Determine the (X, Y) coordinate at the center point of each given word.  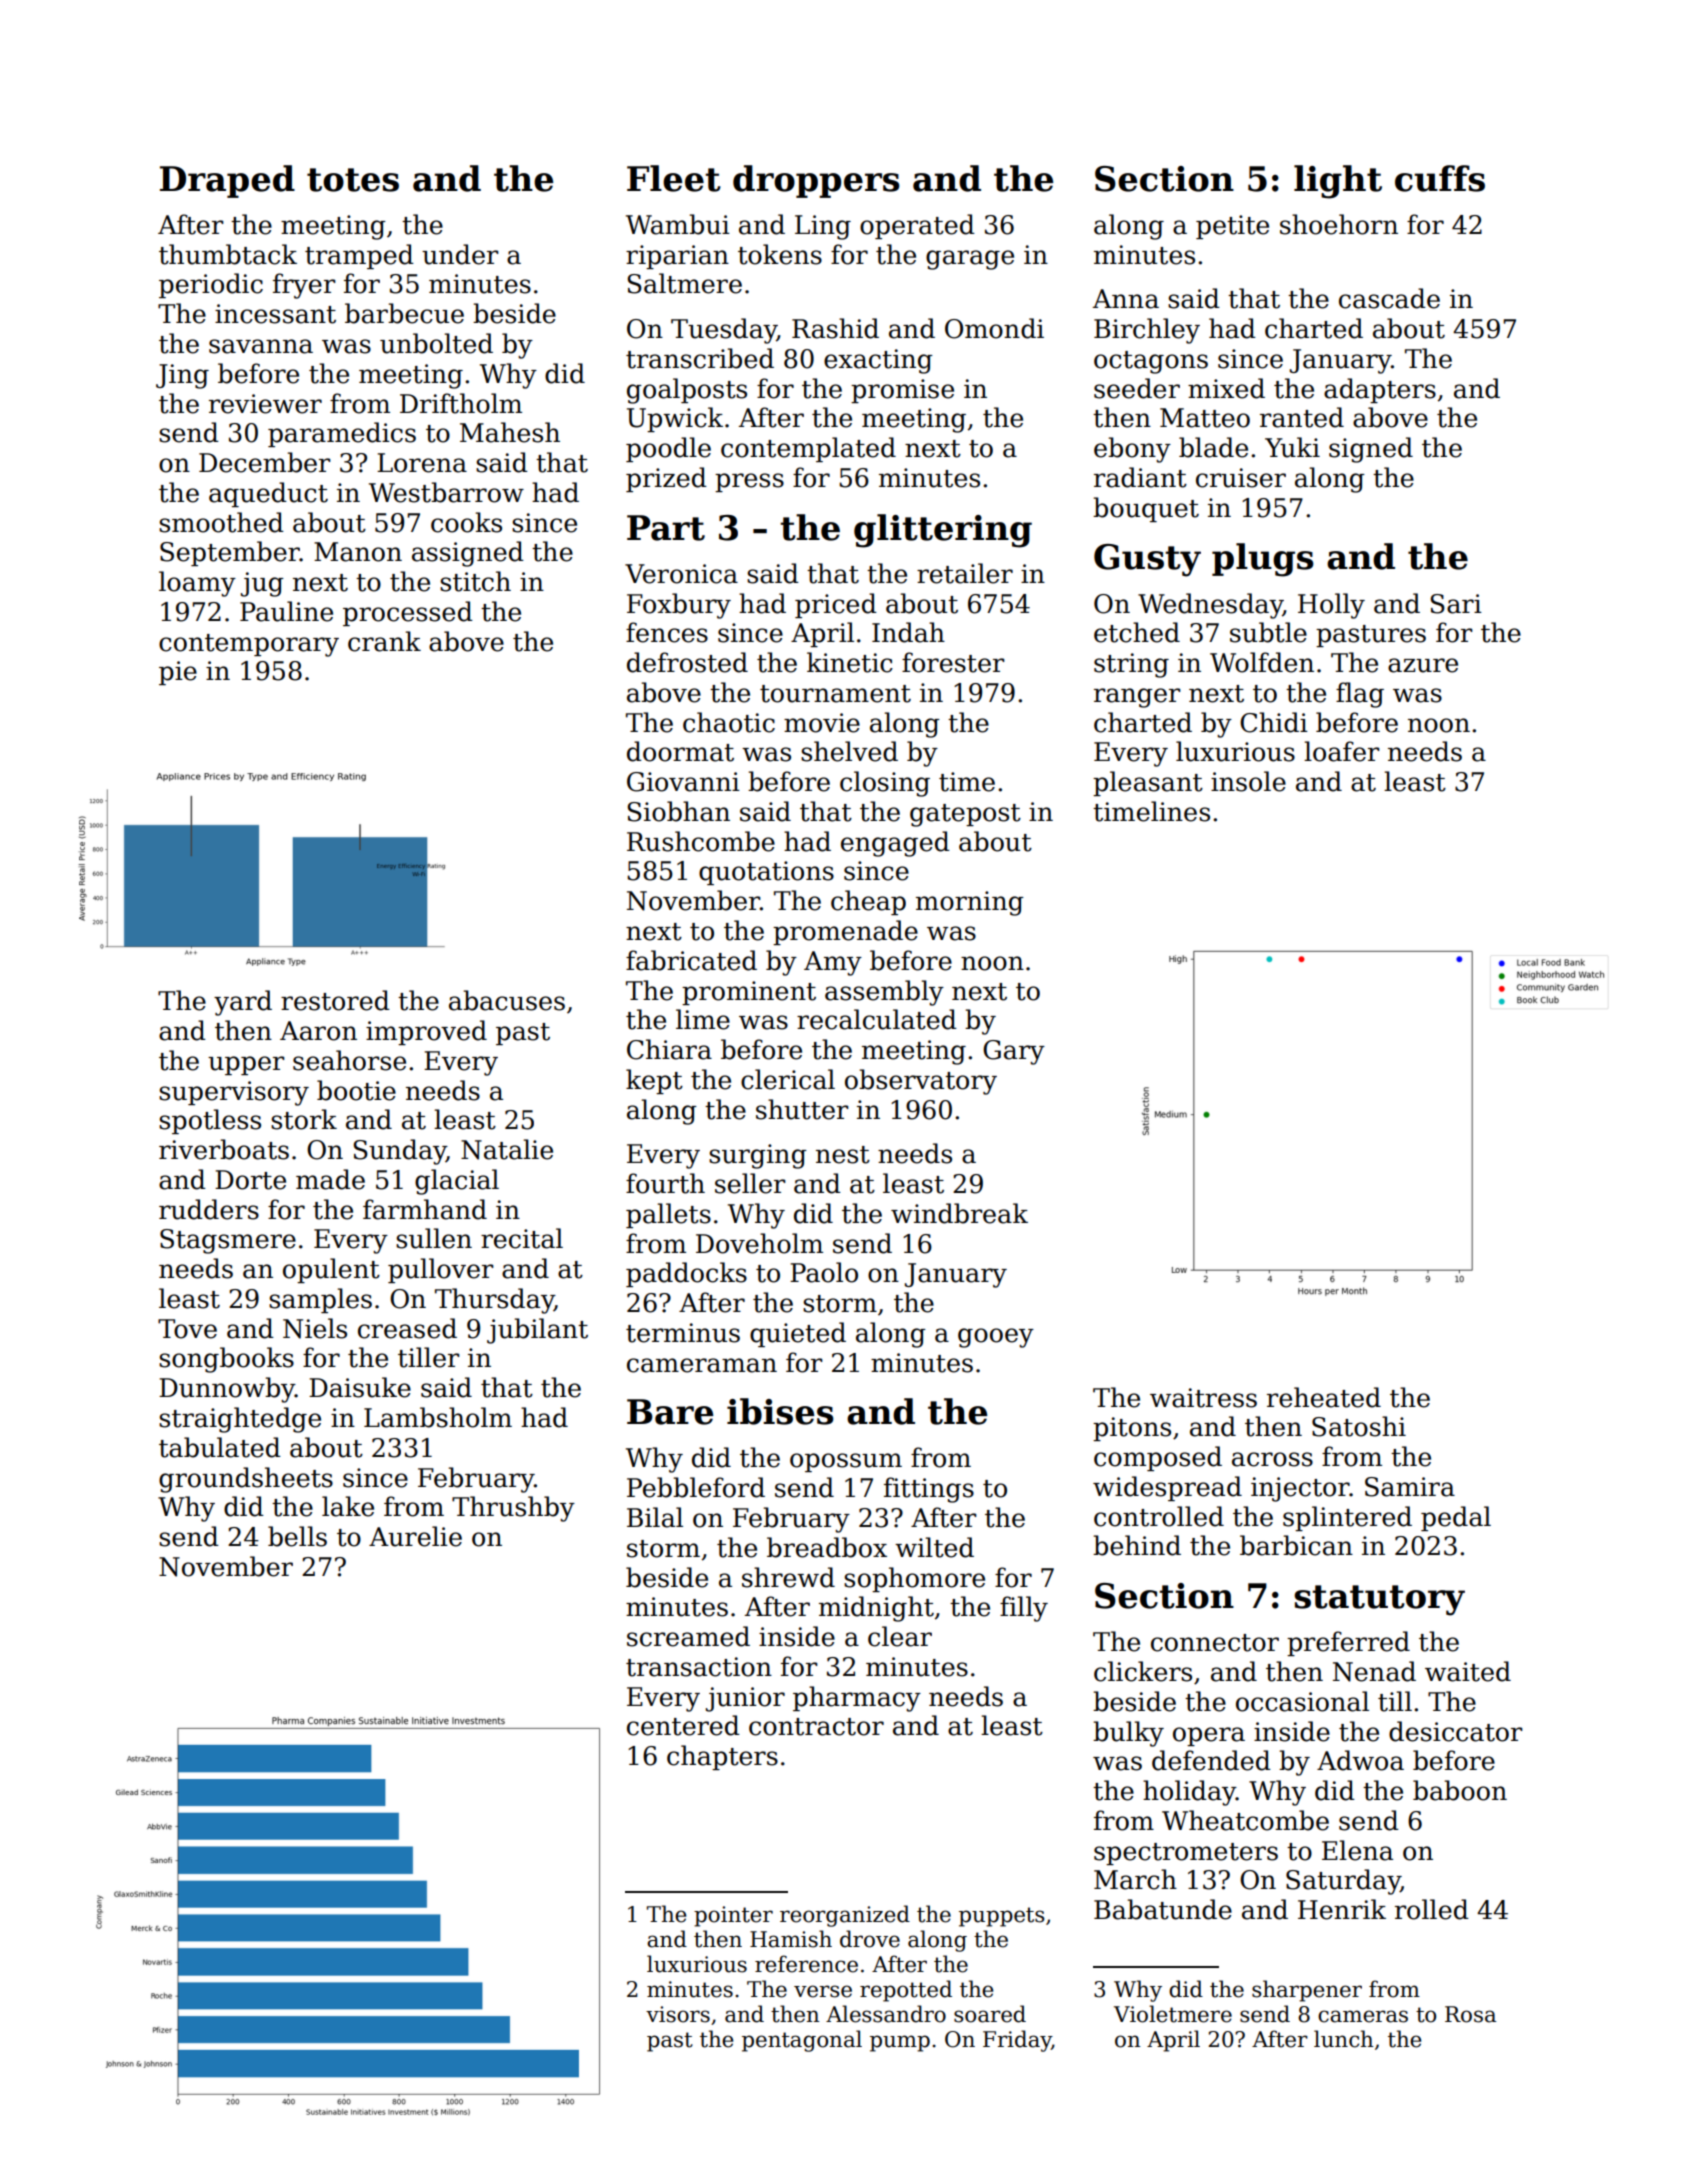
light (1338, 182)
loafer (1341, 751)
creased (407, 1328)
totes (353, 180)
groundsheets (246, 1480)
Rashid (835, 328)
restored (335, 1000)
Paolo (824, 1272)
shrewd (788, 1577)
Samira (1410, 1487)
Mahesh (510, 432)
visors (678, 2014)
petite (1232, 227)
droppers (816, 181)
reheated (1324, 1397)
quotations (766, 873)
